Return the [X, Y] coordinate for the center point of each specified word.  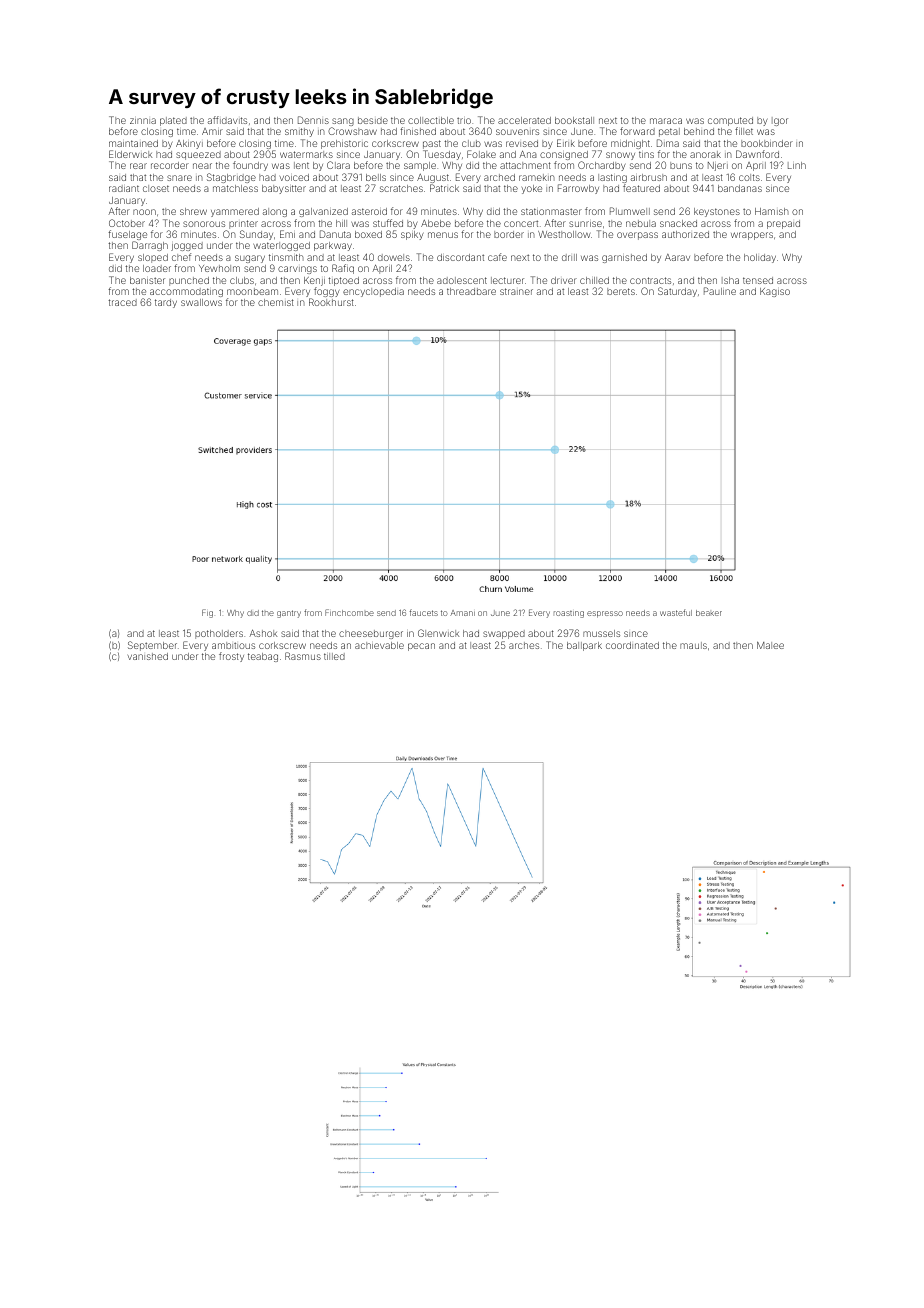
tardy [166, 303]
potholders [219, 634]
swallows [201, 302]
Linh [797, 165]
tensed [758, 280]
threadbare [471, 291]
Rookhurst [331, 302]
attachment [525, 165]
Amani [462, 613]
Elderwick [130, 154]
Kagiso [775, 292]
